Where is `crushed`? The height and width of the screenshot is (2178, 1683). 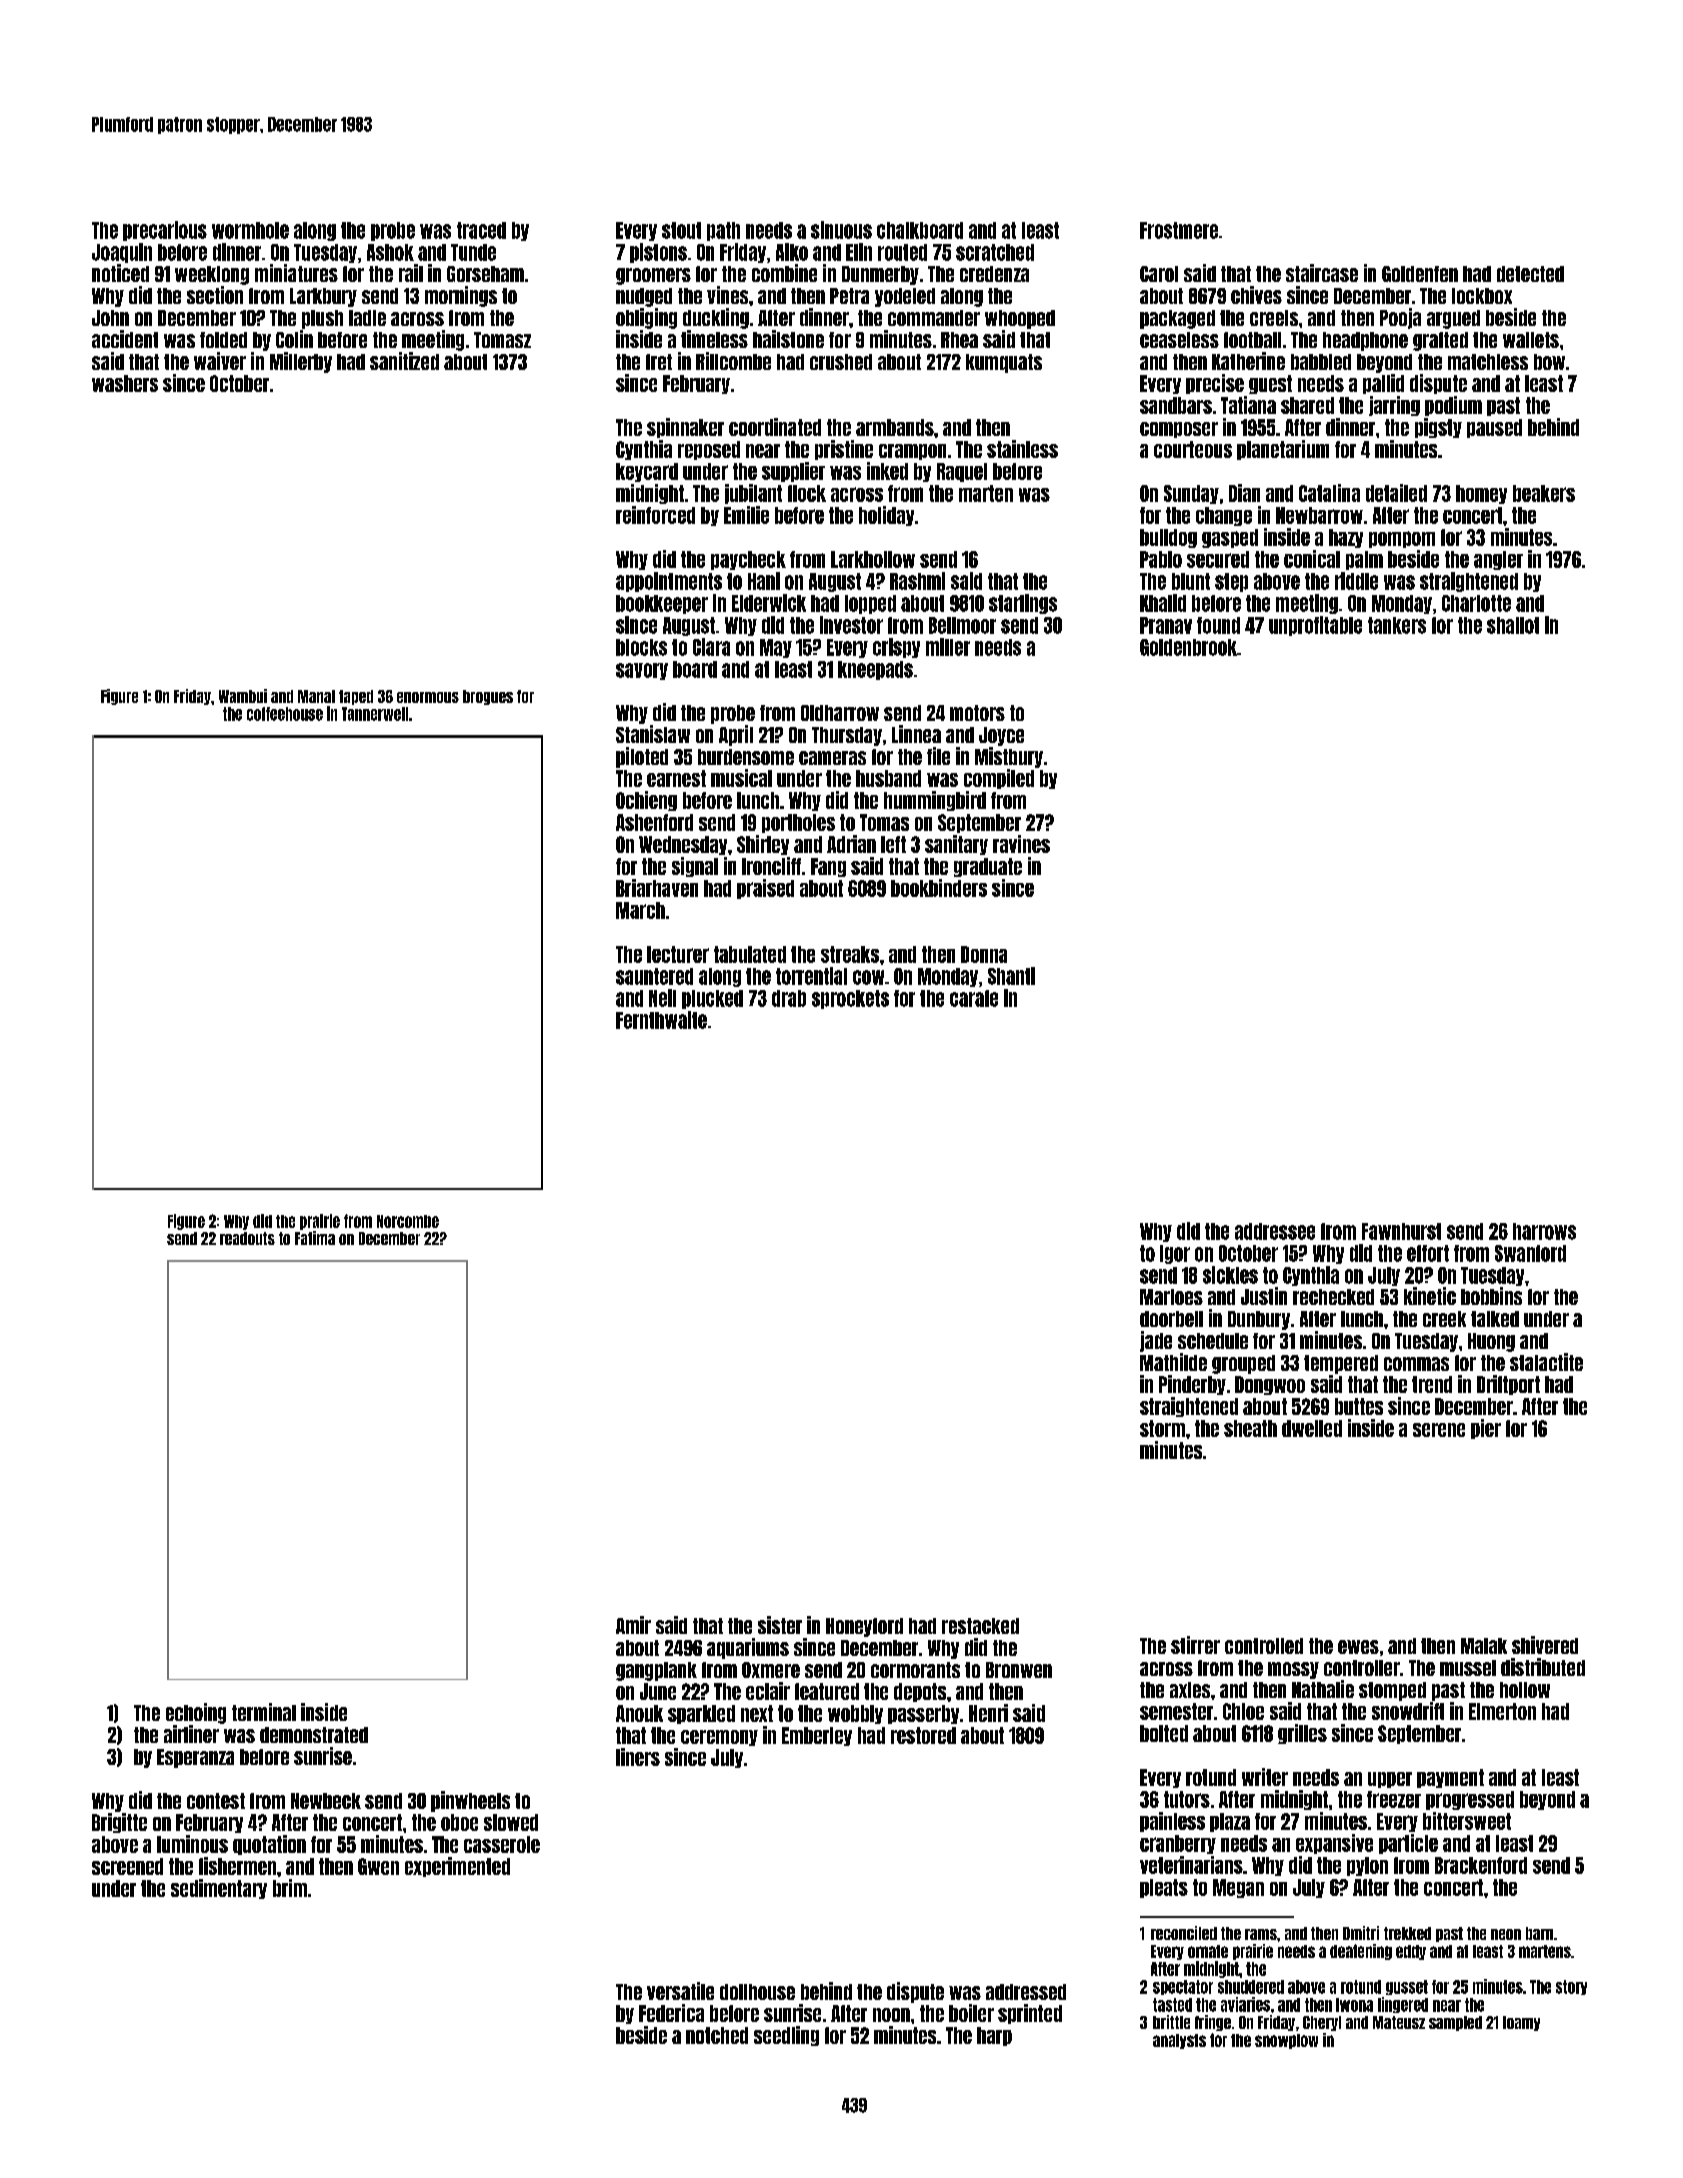 crushed is located at coordinates (841, 362).
